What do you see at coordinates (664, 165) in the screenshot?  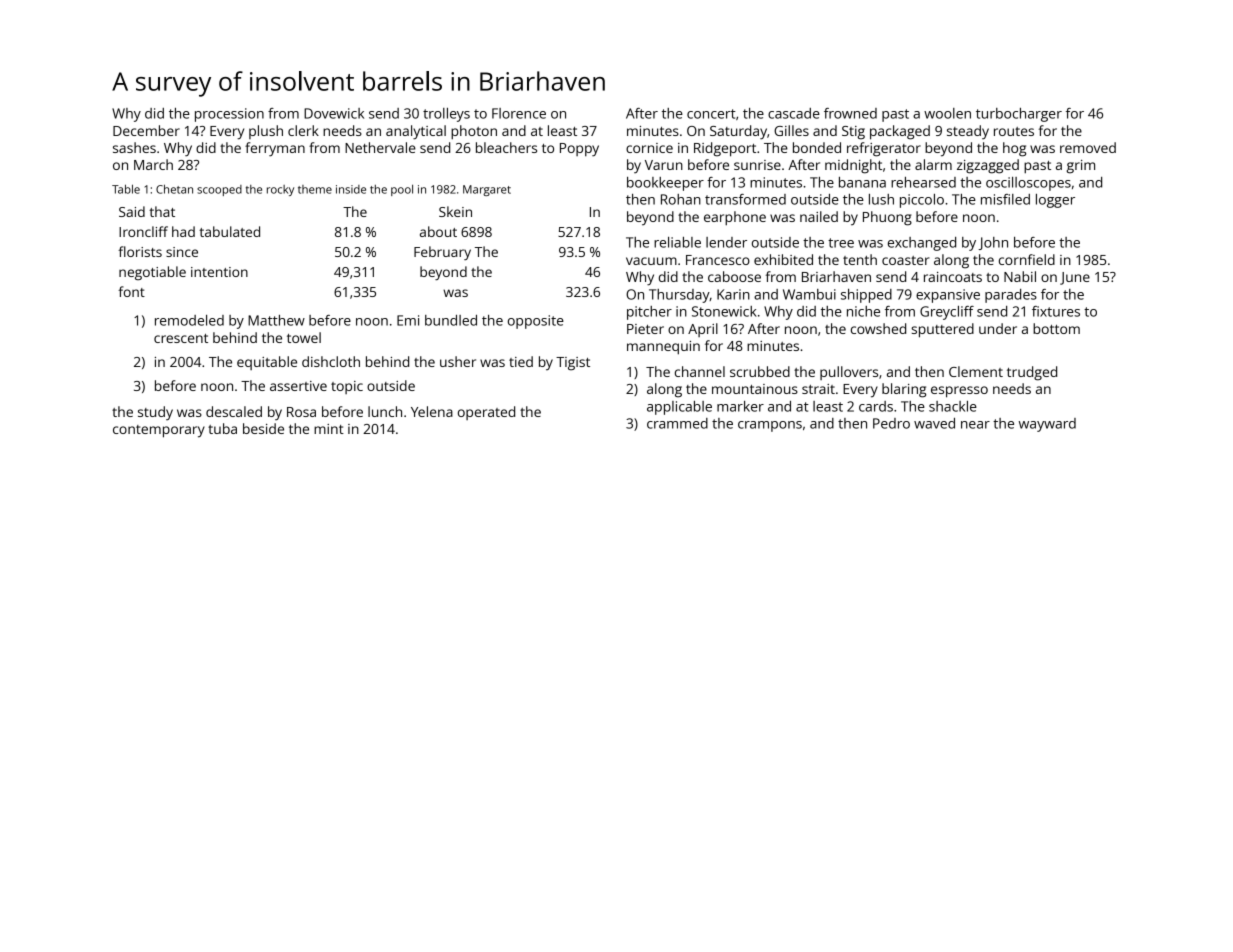 I see `Varun` at bounding box center [664, 165].
